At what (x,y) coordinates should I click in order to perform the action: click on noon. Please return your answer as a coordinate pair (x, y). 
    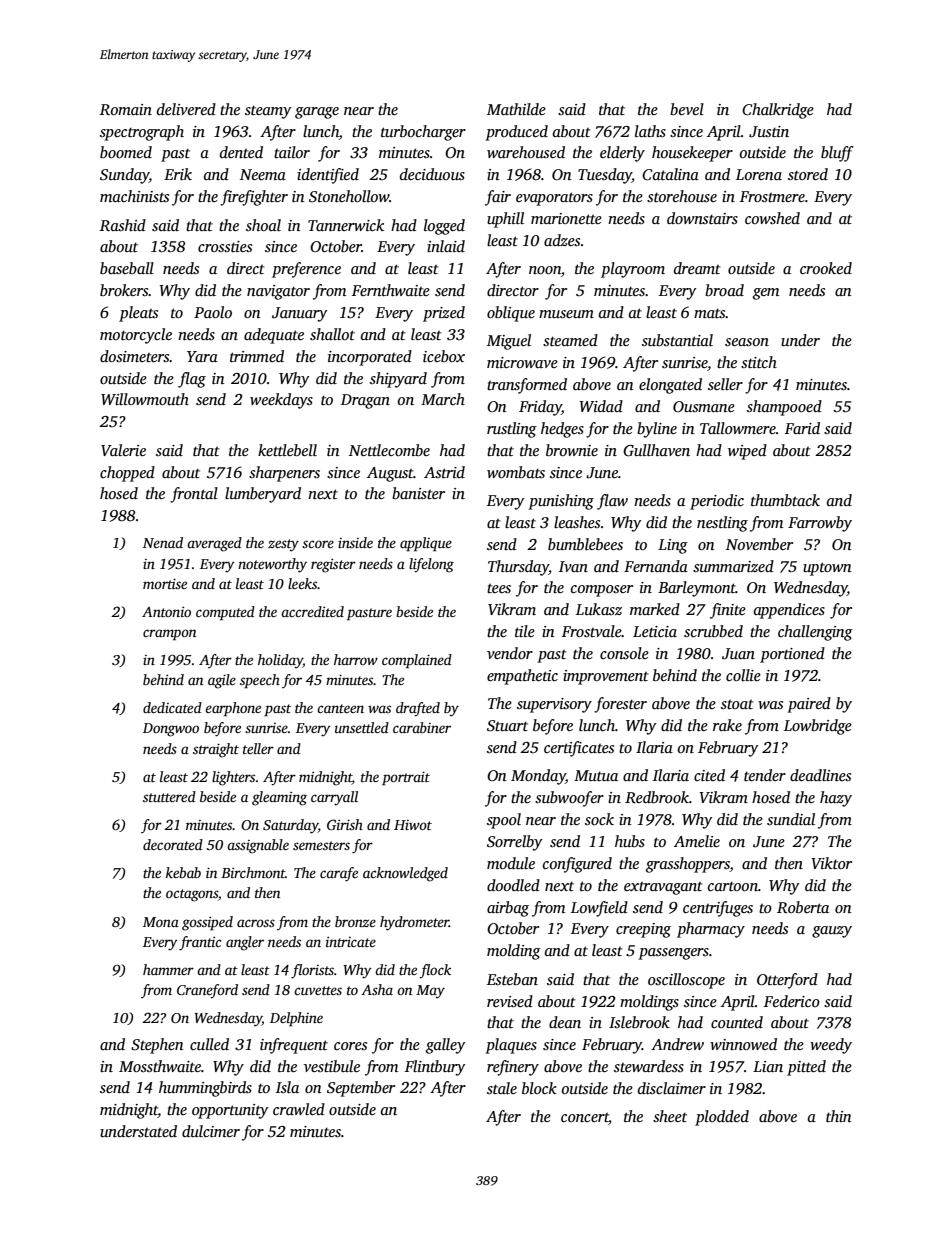
    Looking at the image, I should click on (545, 270).
